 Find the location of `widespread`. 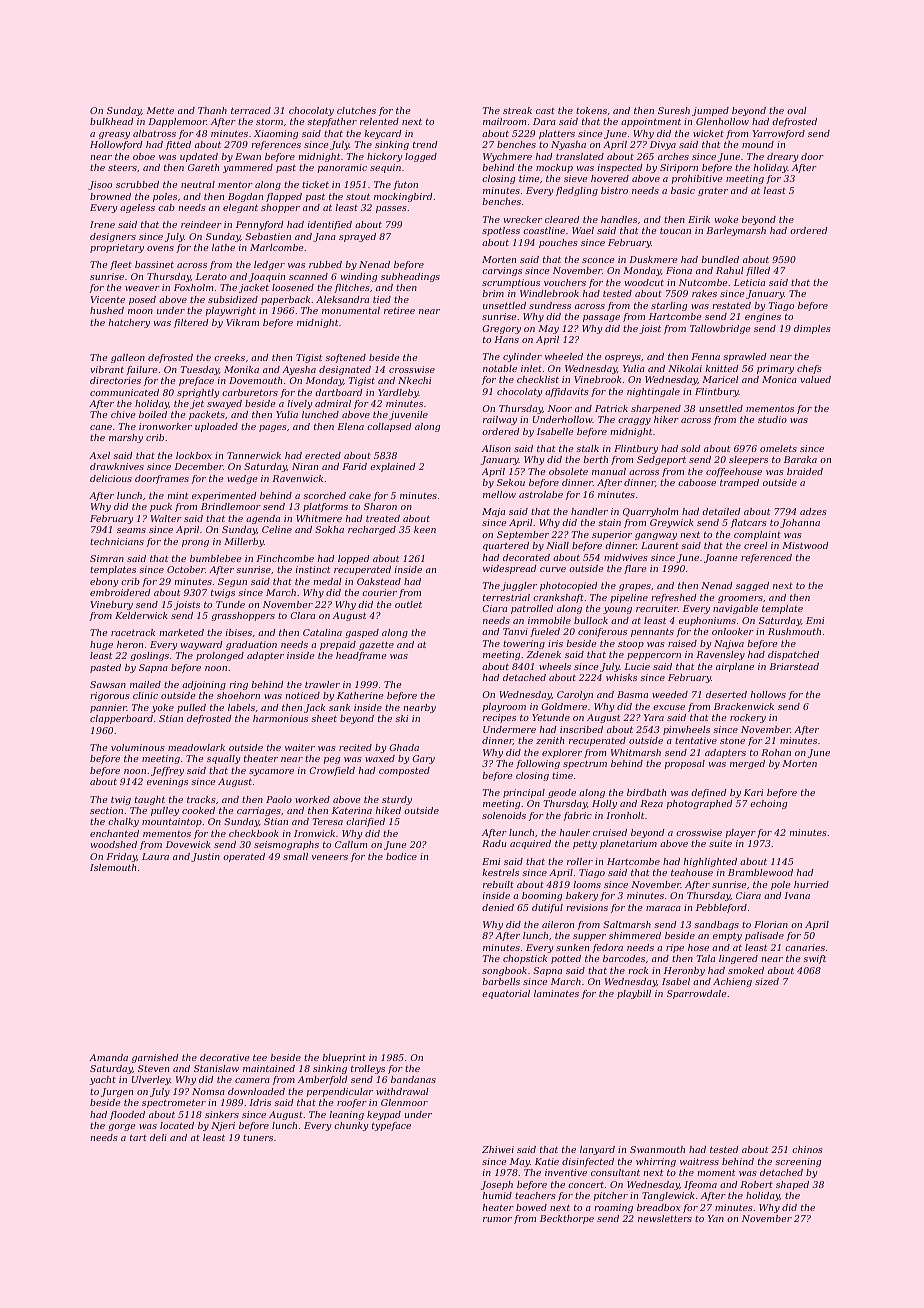

widespread is located at coordinates (509, 569).
